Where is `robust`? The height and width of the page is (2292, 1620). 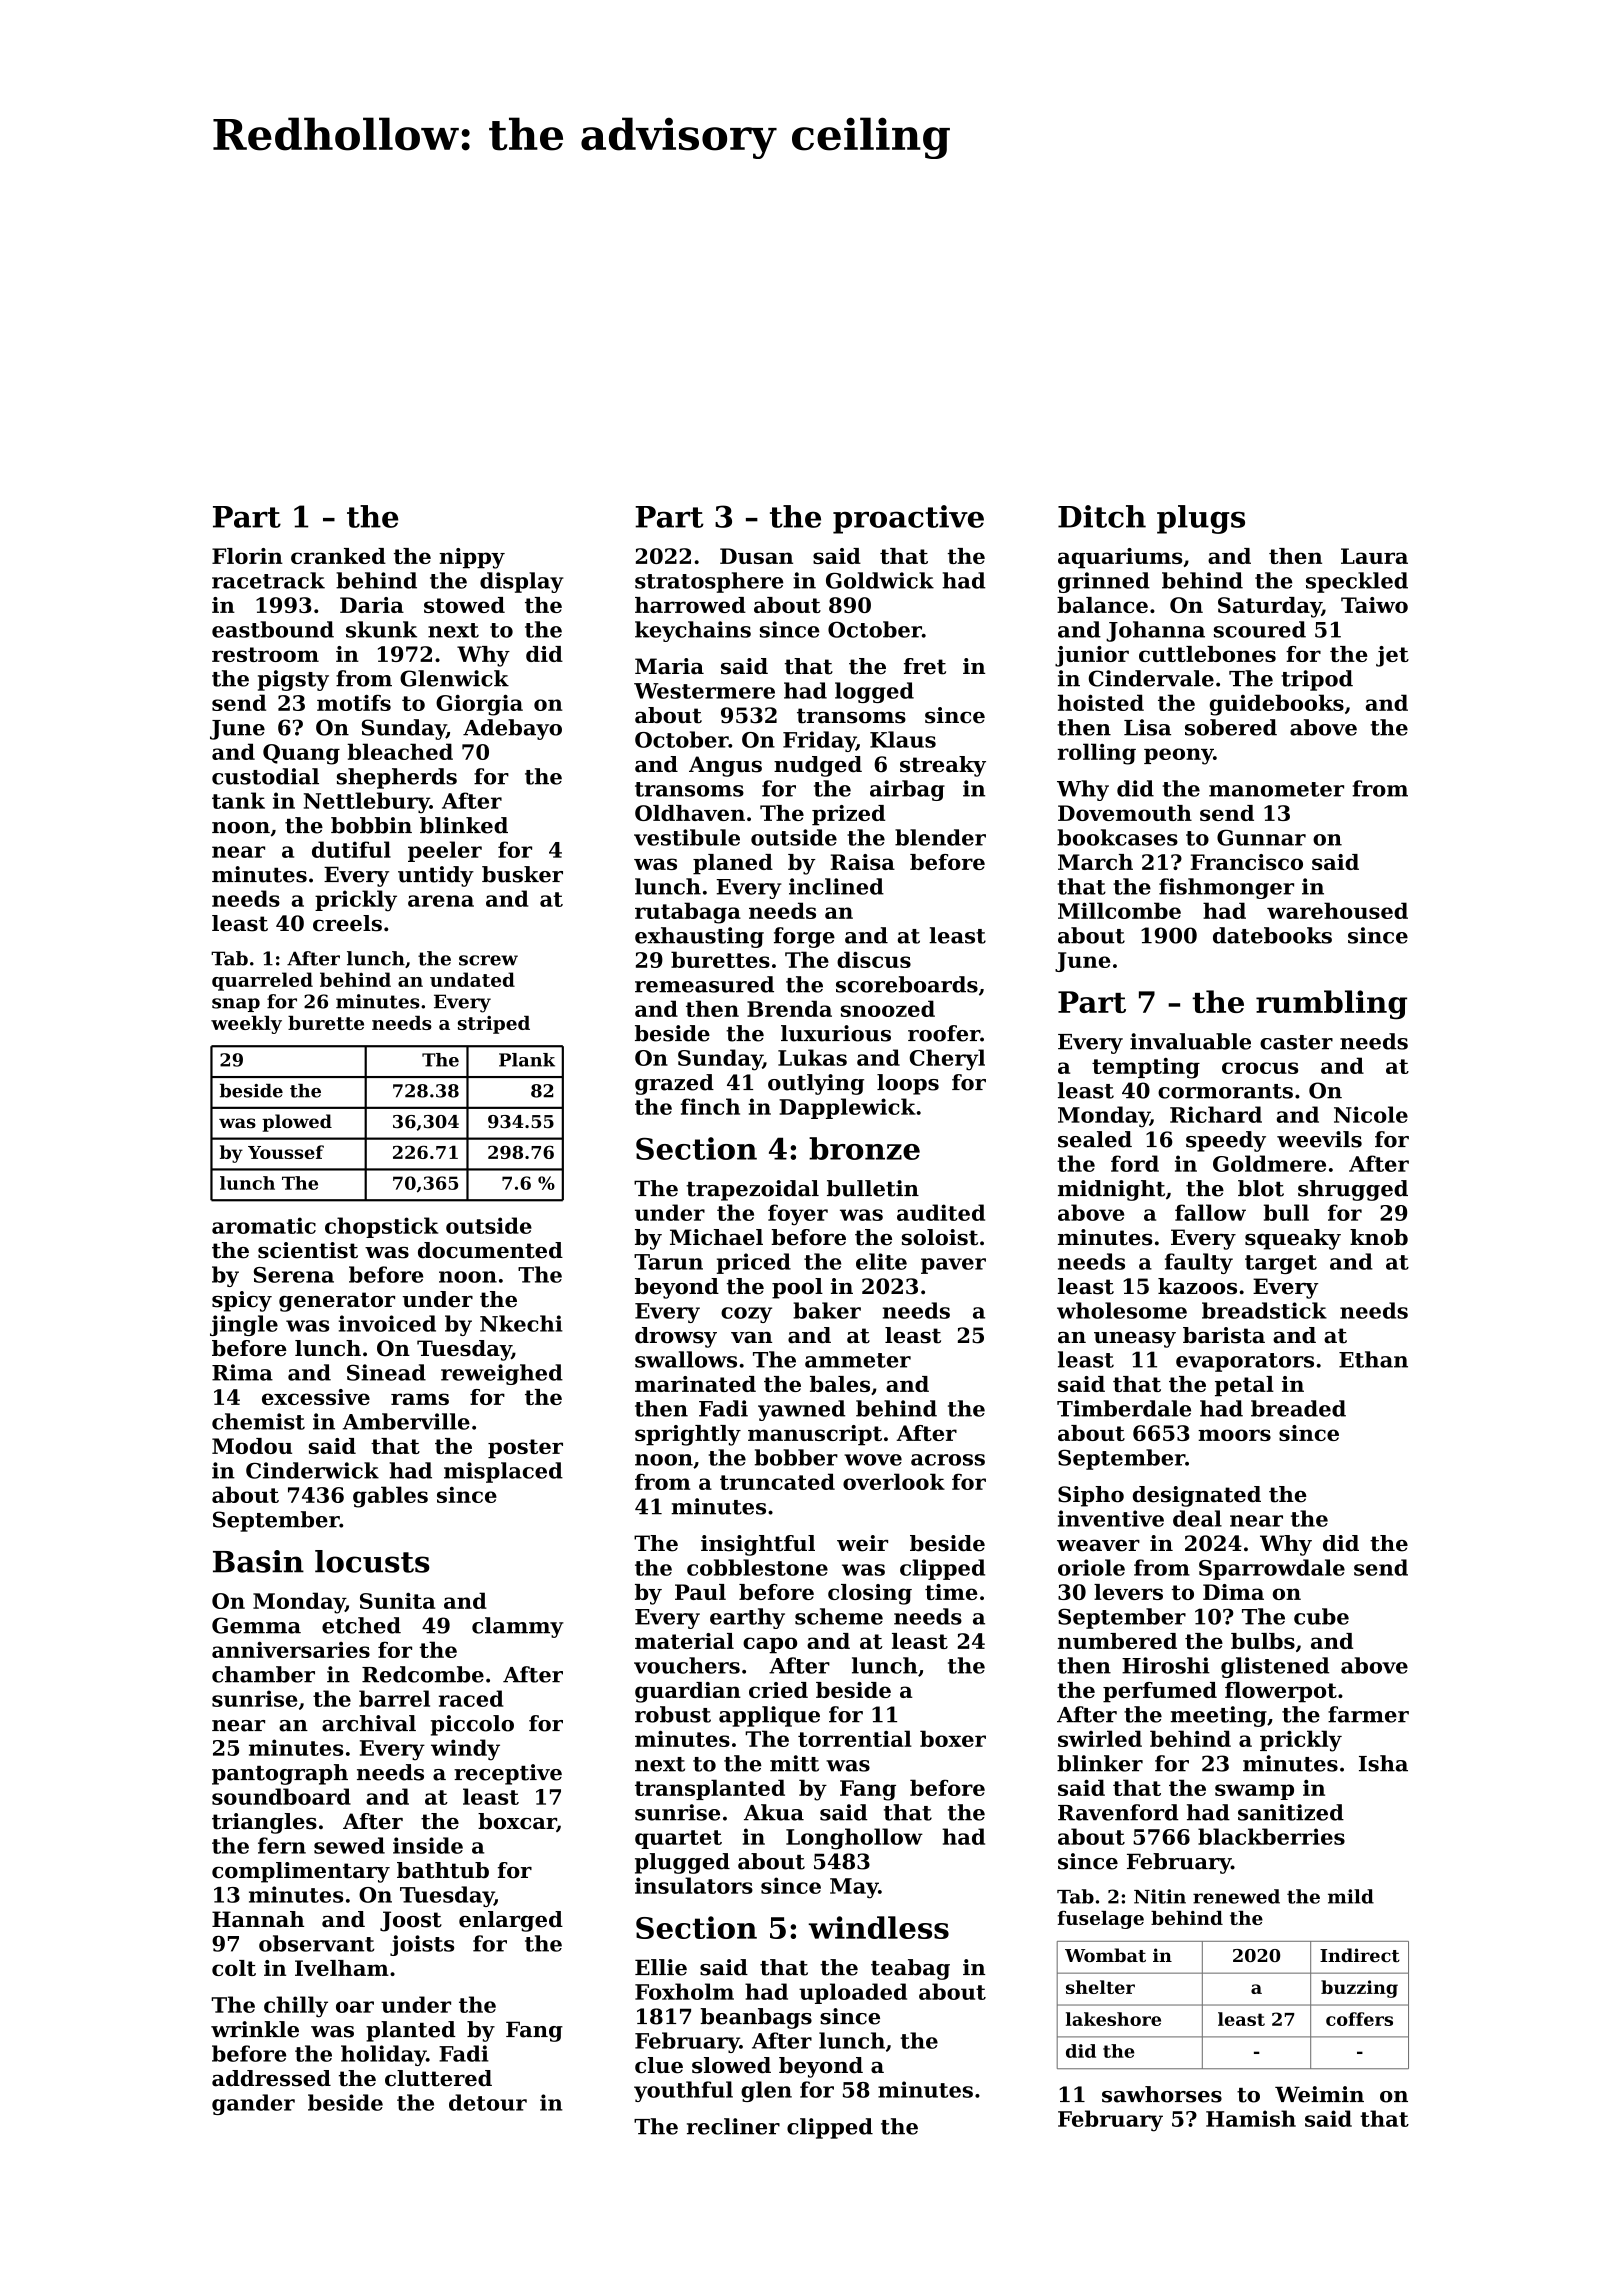 robust is located at coordinates (673, 1714).
